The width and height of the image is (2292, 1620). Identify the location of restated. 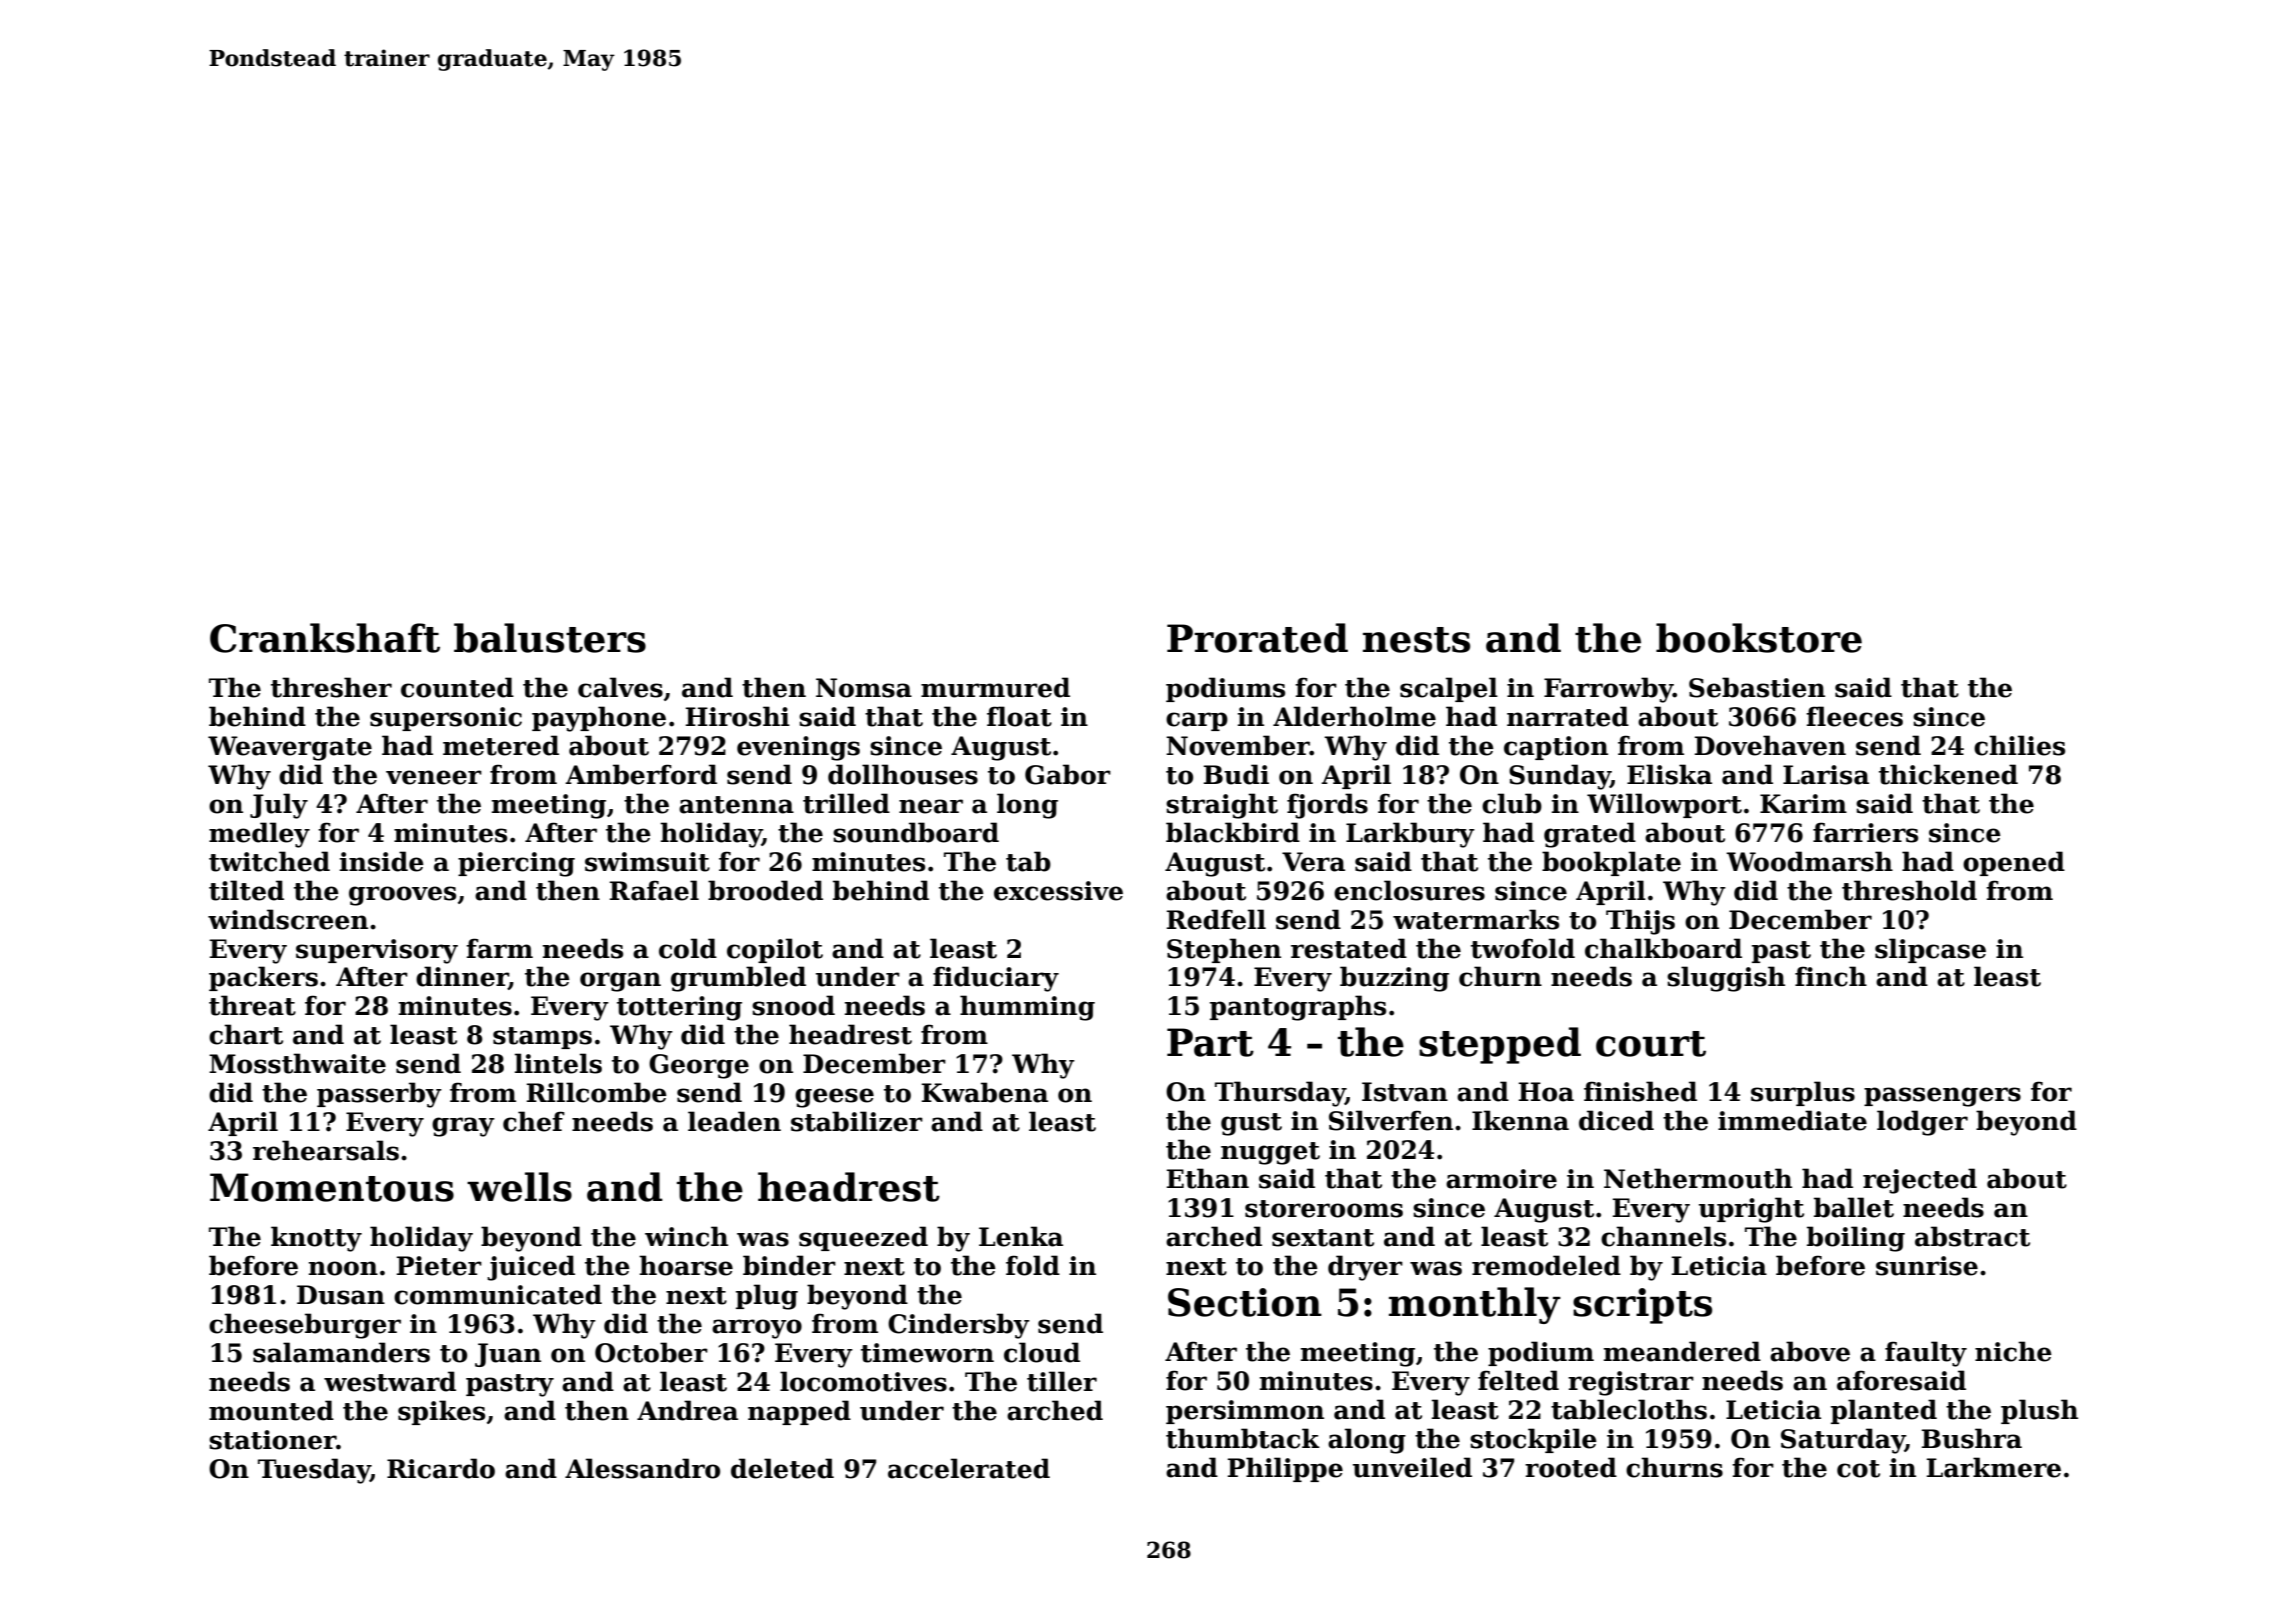
(1349, 948).
